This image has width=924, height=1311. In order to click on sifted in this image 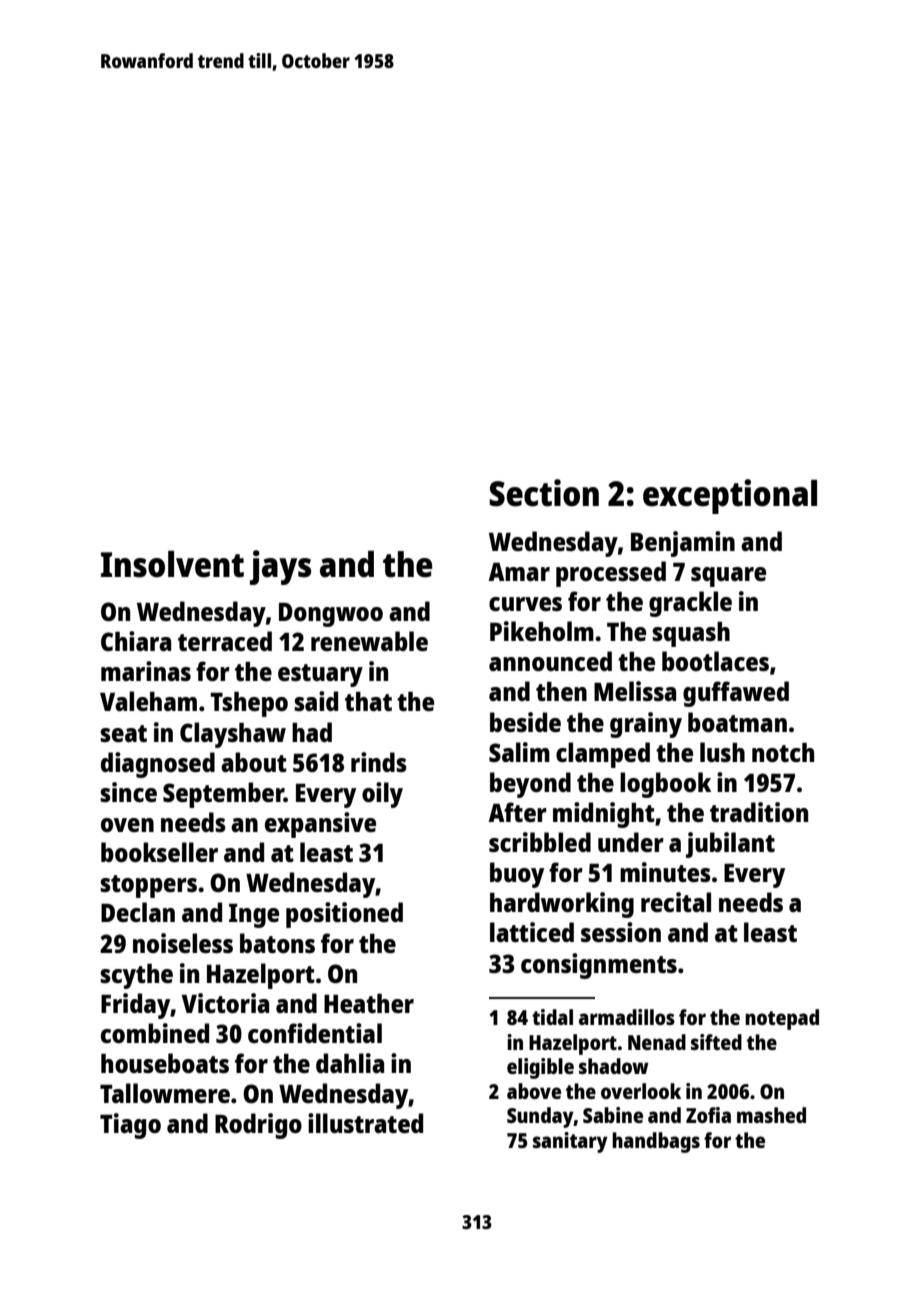, I will do `click(716, 1042)`.
